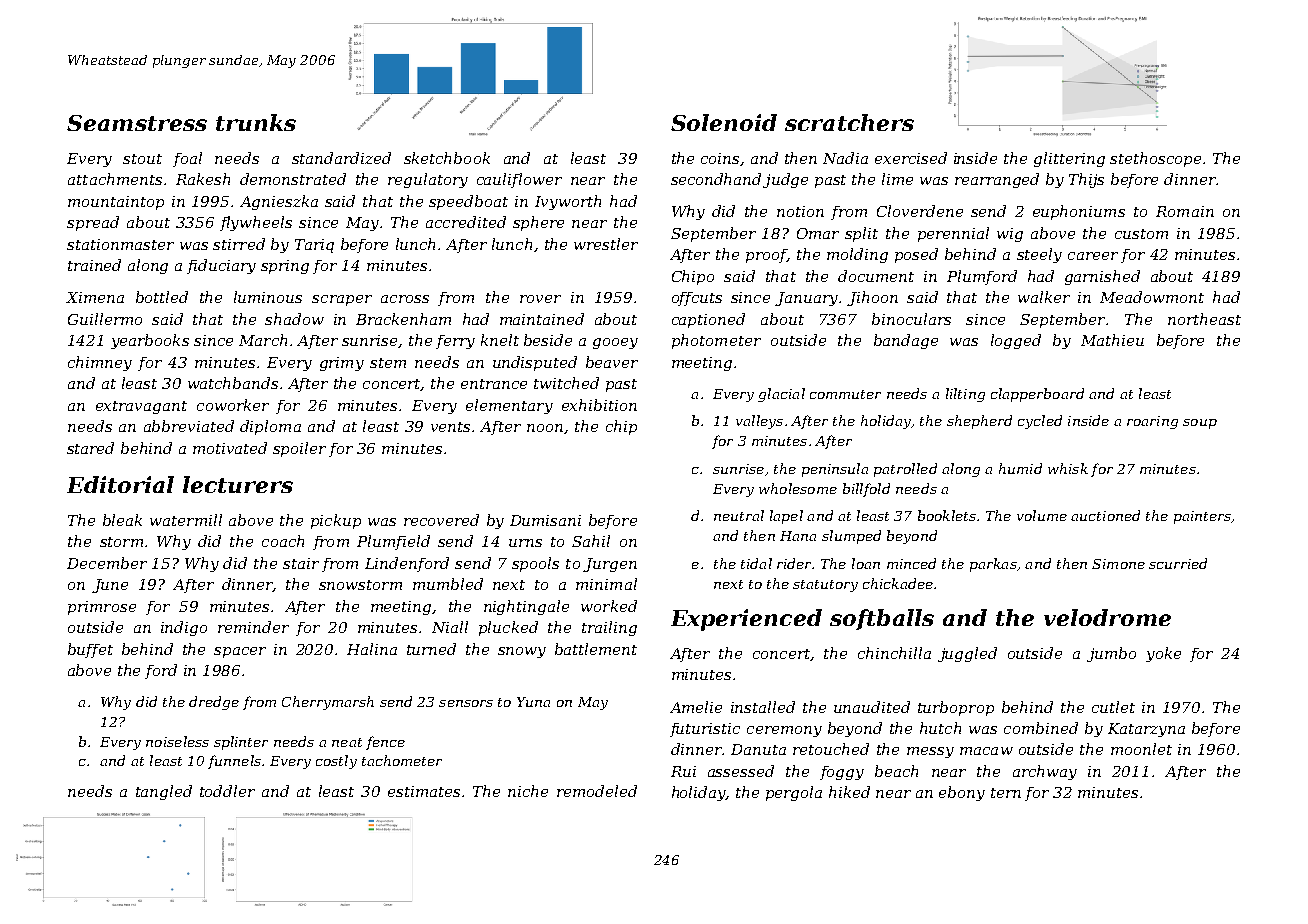 The height and width of the image is (924, 1308). I want to click on soup, so click(1200, 424).
